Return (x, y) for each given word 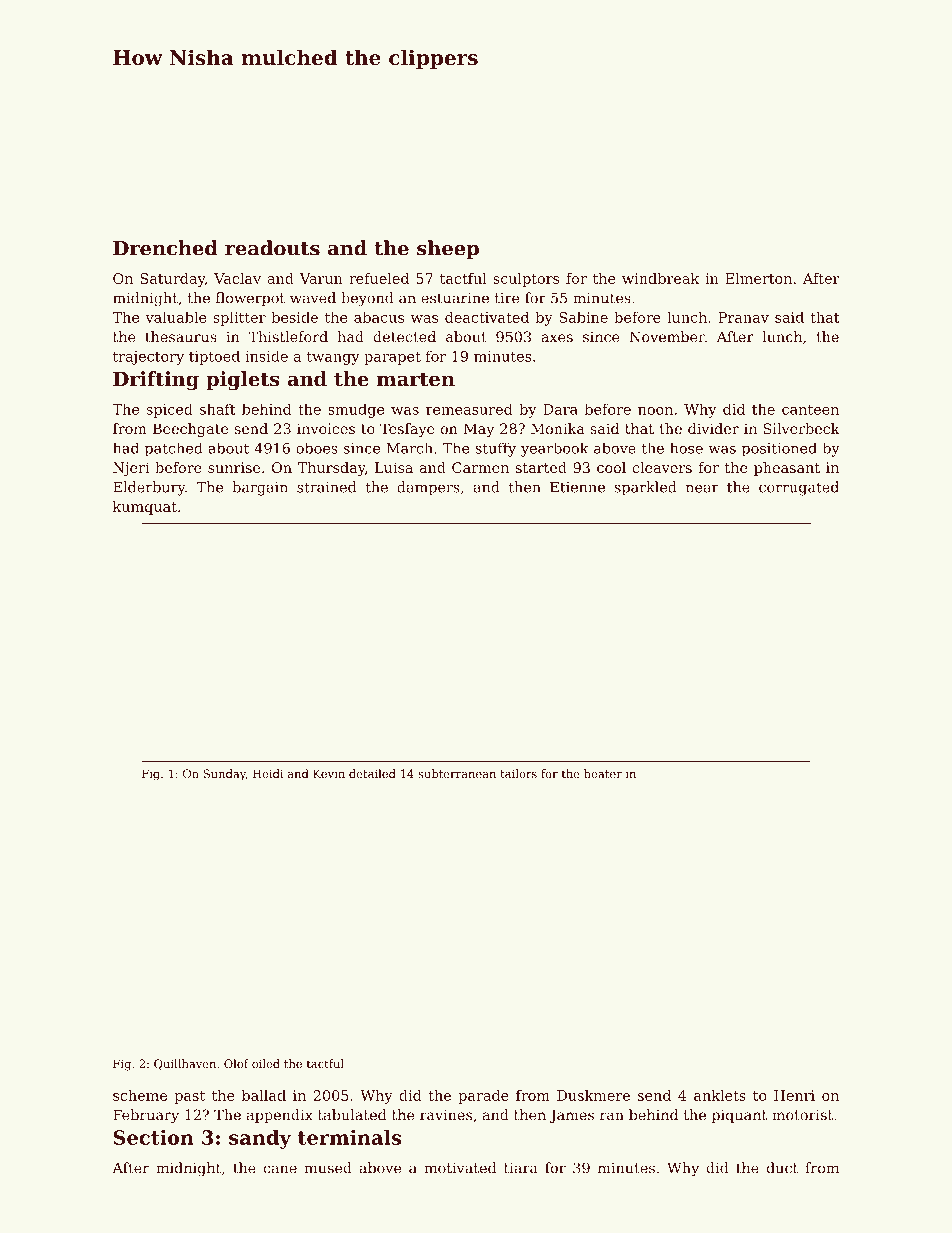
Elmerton (758, 278)
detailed (372, 773)
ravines (446, 1115)
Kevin (329, 773)
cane (280, 1169)
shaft (218, 409)
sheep (448, 250)
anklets (720, 1095)
